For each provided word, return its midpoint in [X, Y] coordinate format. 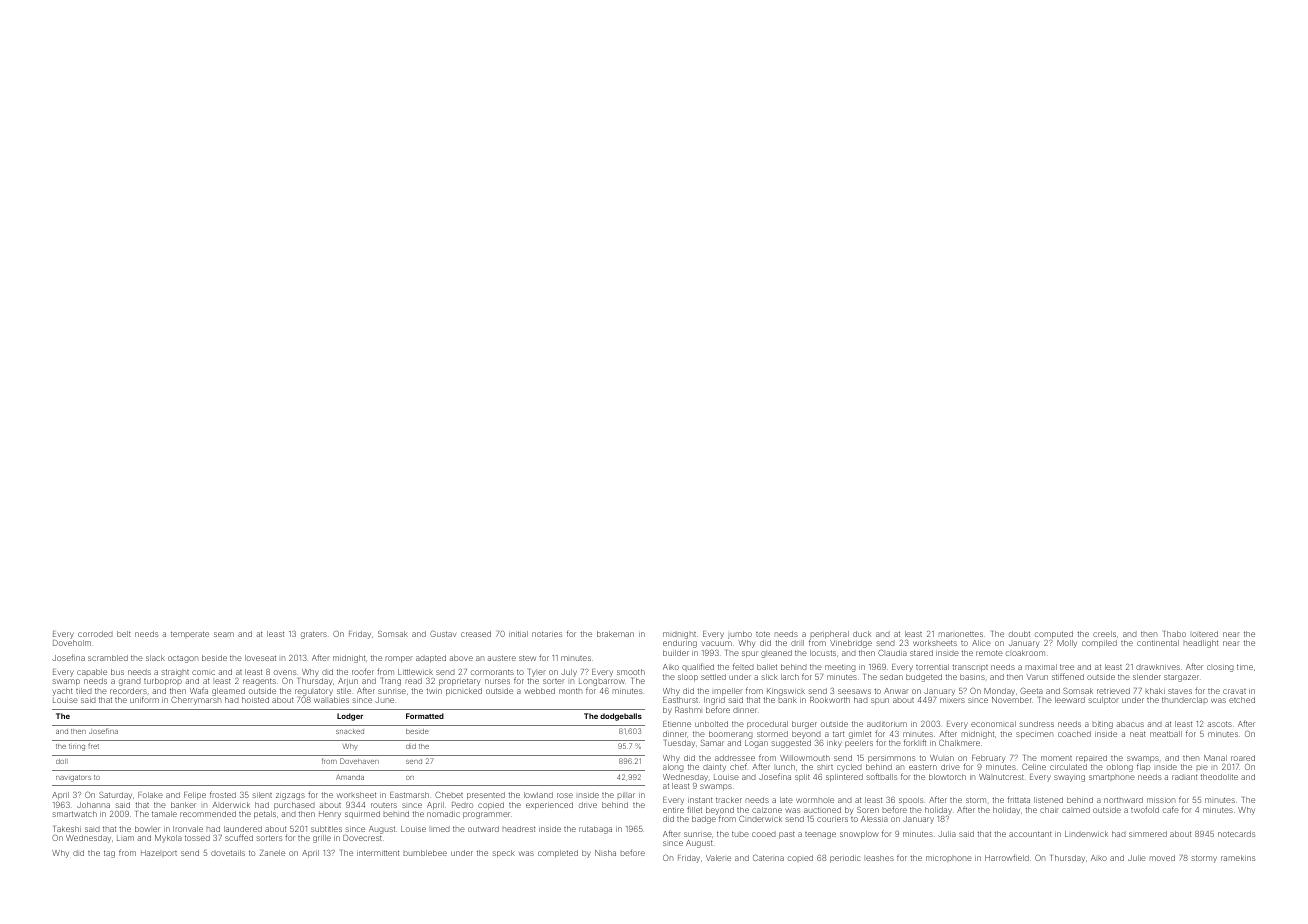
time [1245, 667]
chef [738, 766]
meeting [840, 668]
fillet [694, 809]
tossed [197, 838]
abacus [1130, 724]
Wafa [199, 690]
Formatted [425, 716]
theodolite [1219, 777]
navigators [73, 778]
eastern [923, 767]
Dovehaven [359, 761]
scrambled [108, 658]
